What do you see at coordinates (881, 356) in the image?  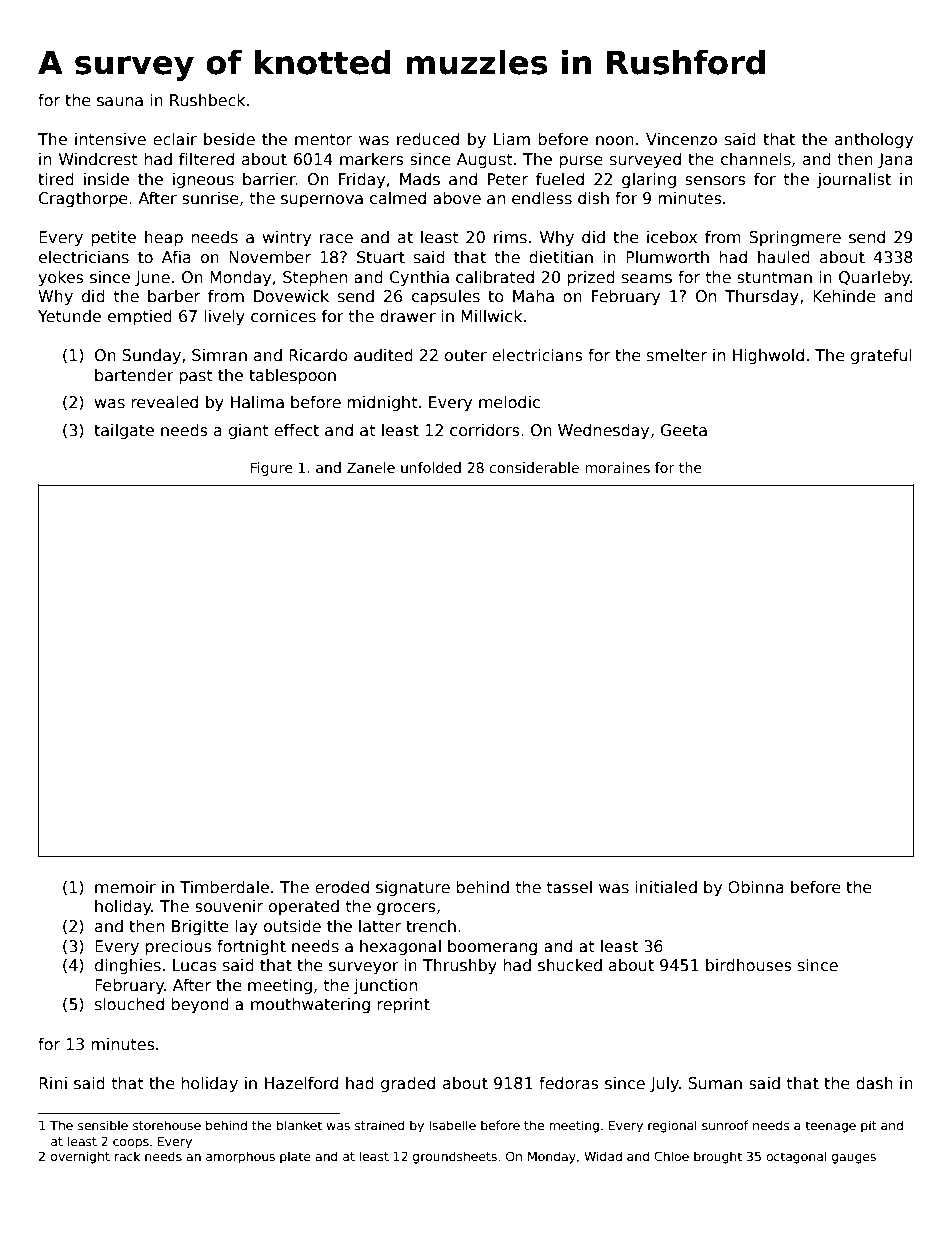 I see `grateful` at bounding box center [881, 356].
